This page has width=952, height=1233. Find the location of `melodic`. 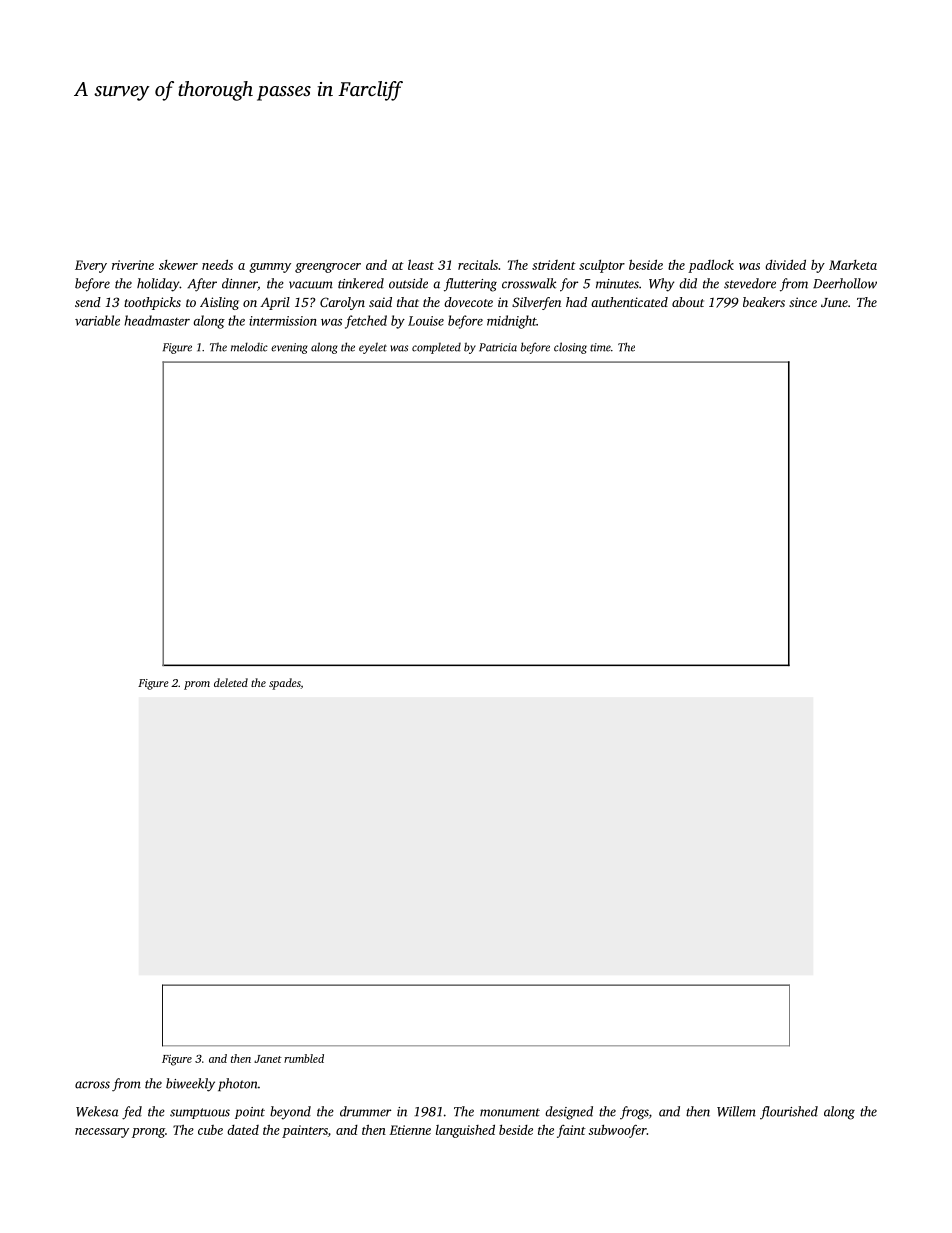

melodic is located at coordinates (249, 347).
